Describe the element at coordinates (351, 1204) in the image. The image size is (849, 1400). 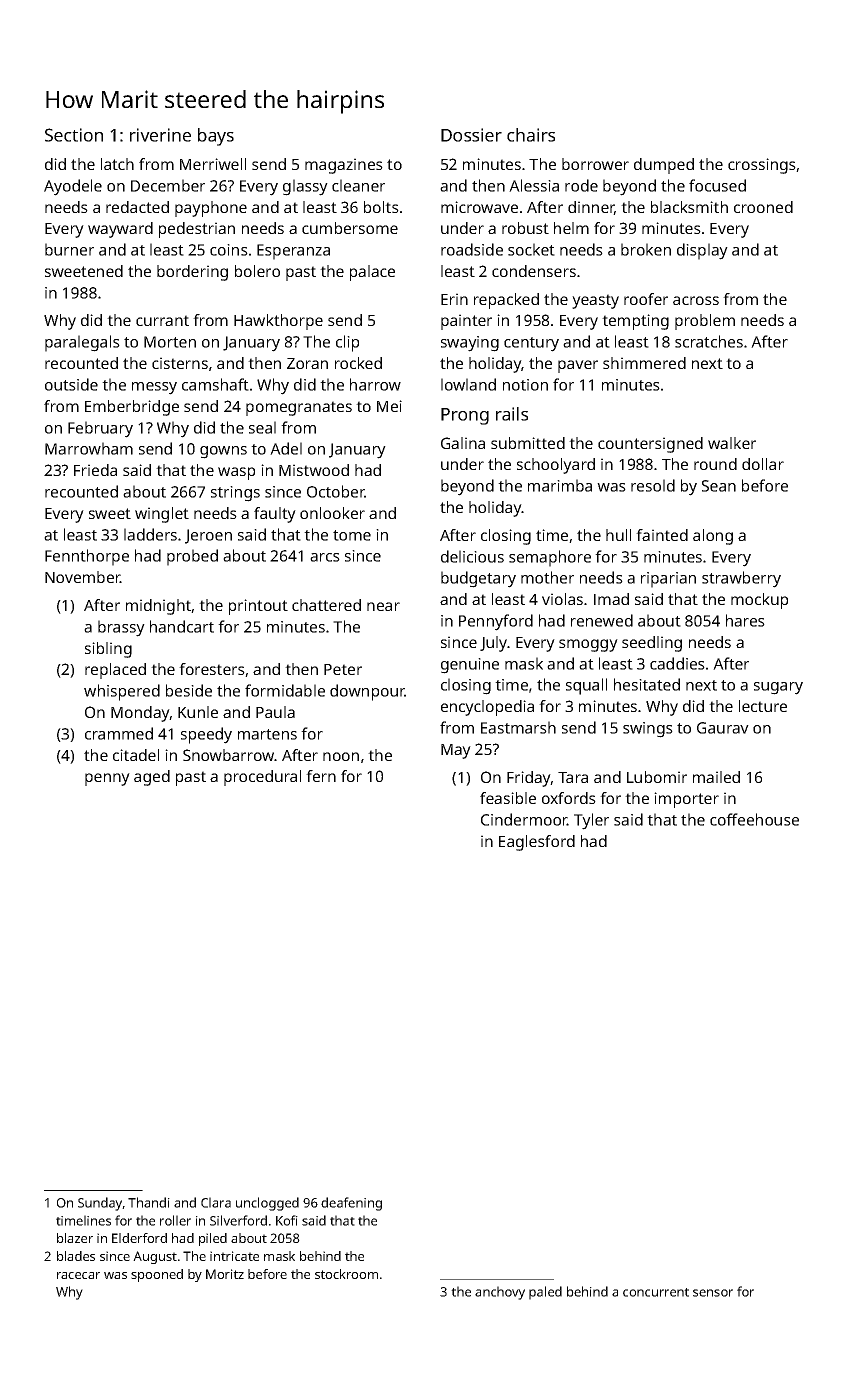
I see `deafening` at that location.
